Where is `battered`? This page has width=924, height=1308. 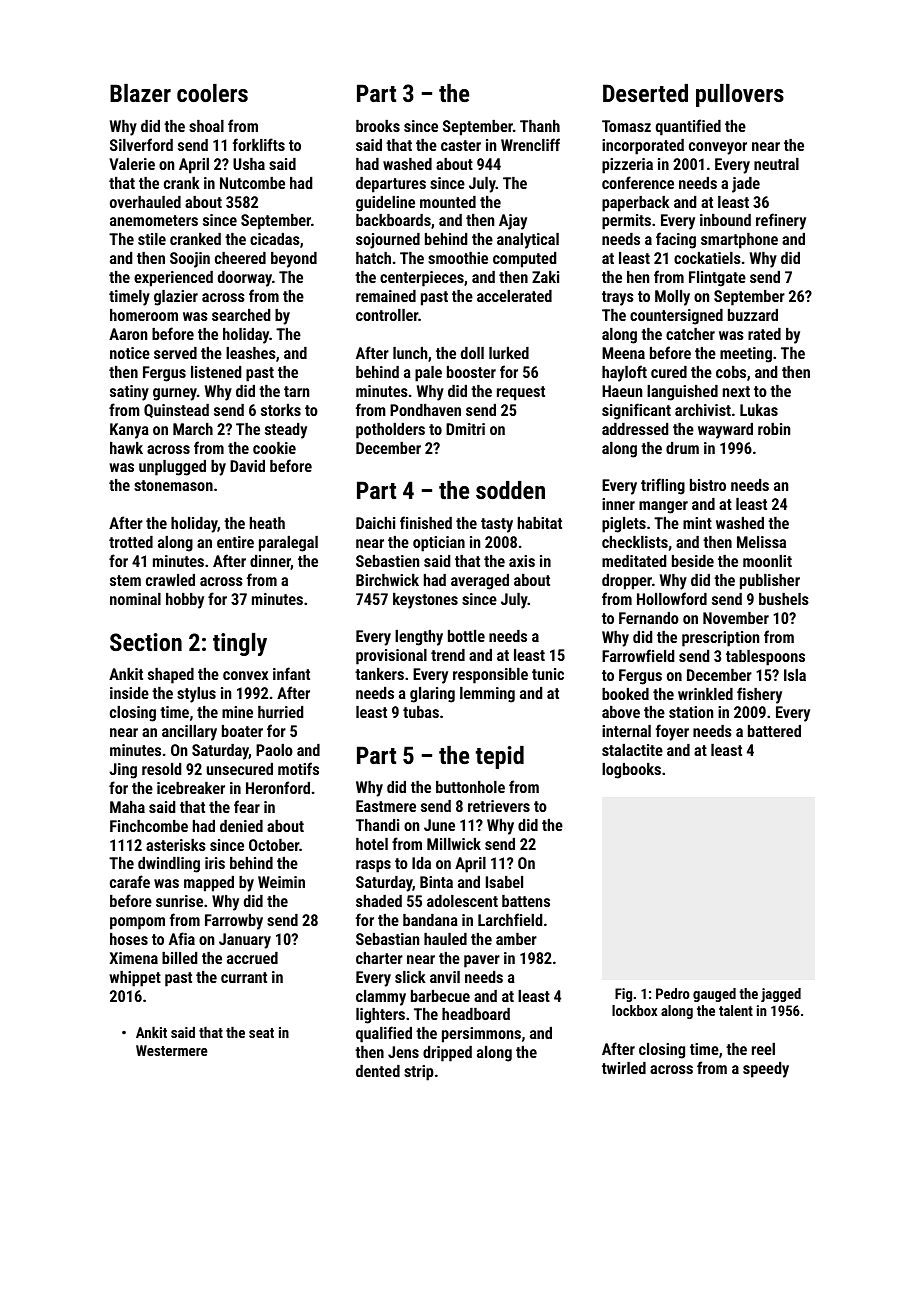 battered is located at coordinates (774, 731).
